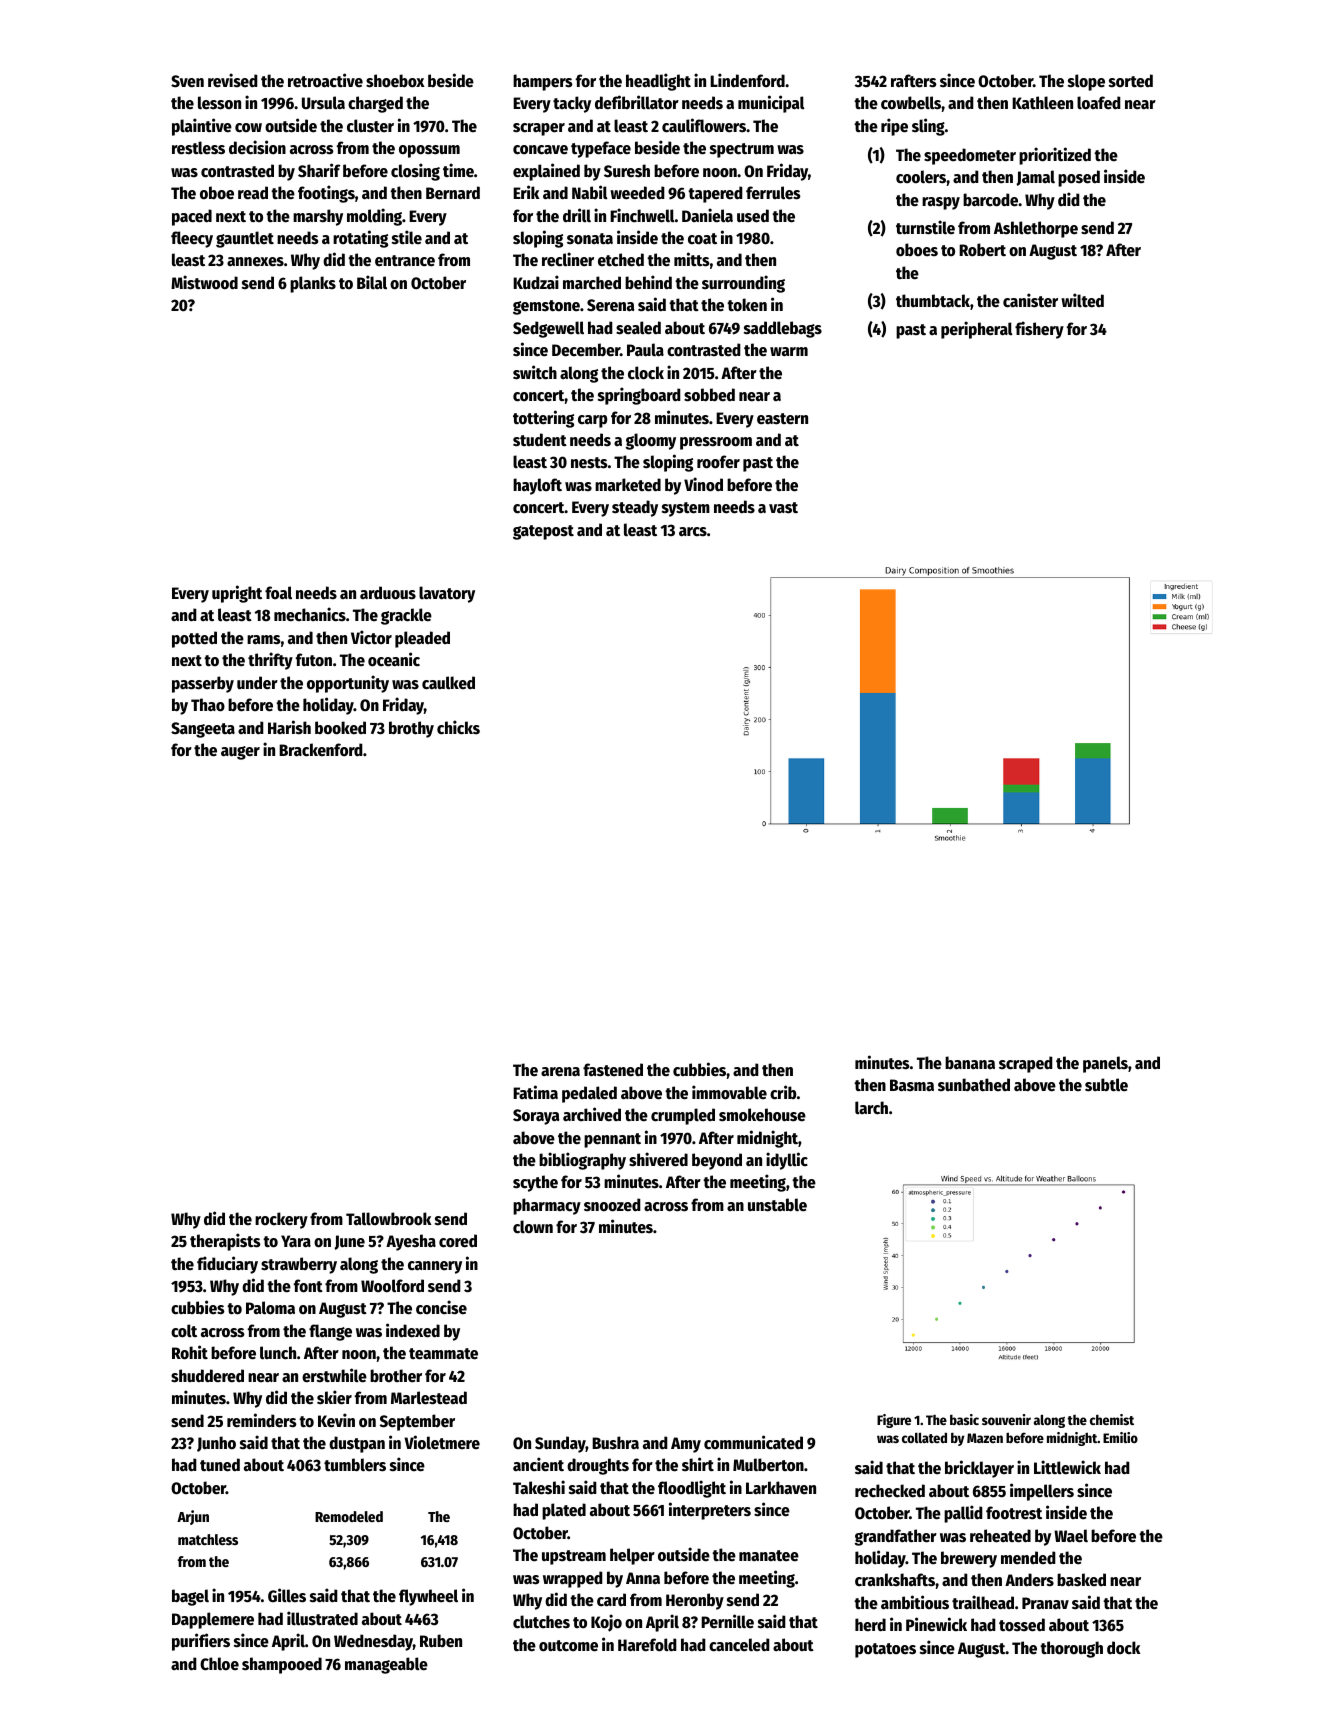 This screenshot has width=1336, height=1729. I want to click on font, so click(308, 1286).
